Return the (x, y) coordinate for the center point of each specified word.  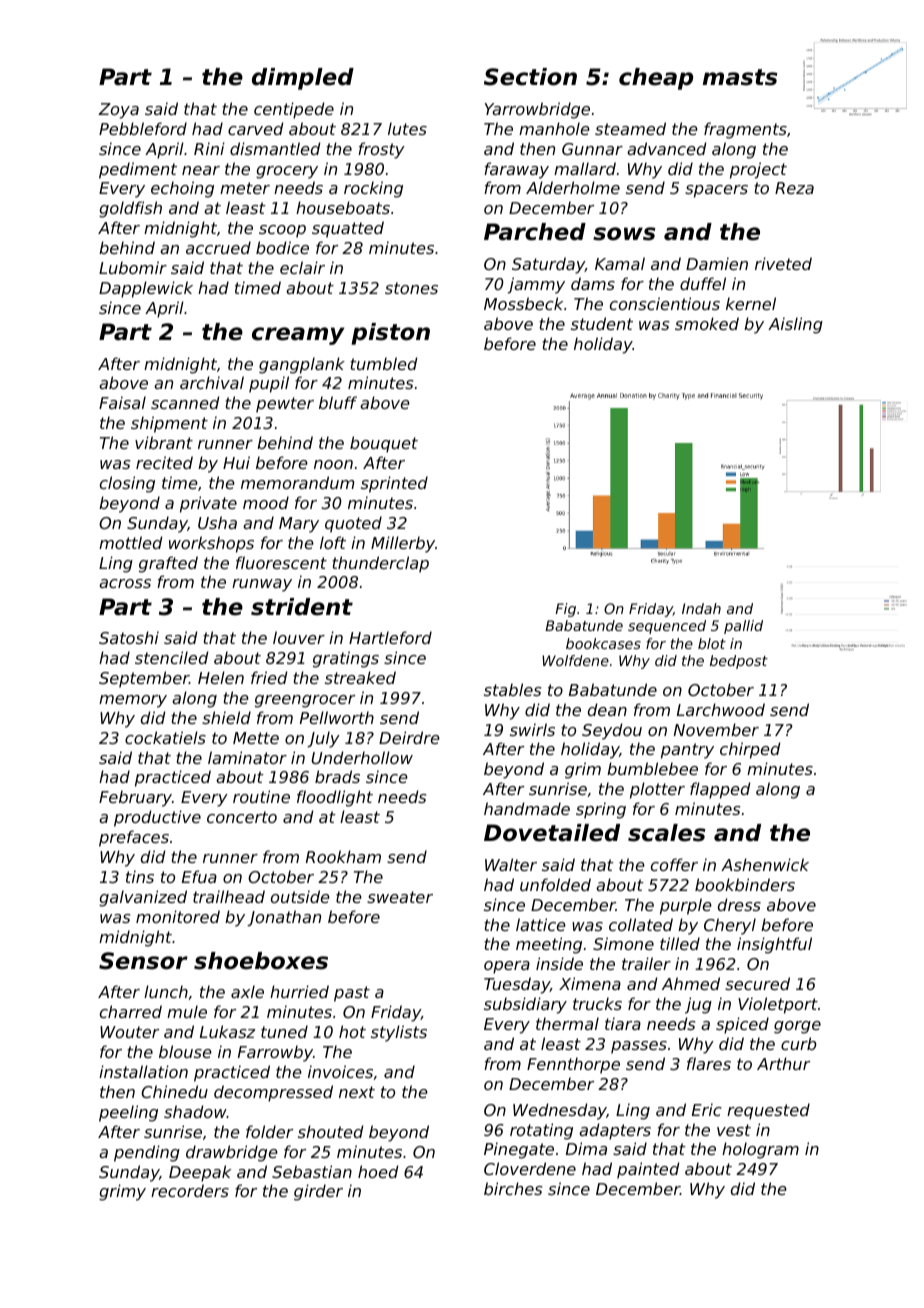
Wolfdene (575, 660)
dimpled (303, 79)
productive (157, 818)
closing (127, 484)
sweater (400, 897)
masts (740, 77)
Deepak (200, 1173)
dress (739, 904)
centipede (294, 110)
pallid (743, 627)
